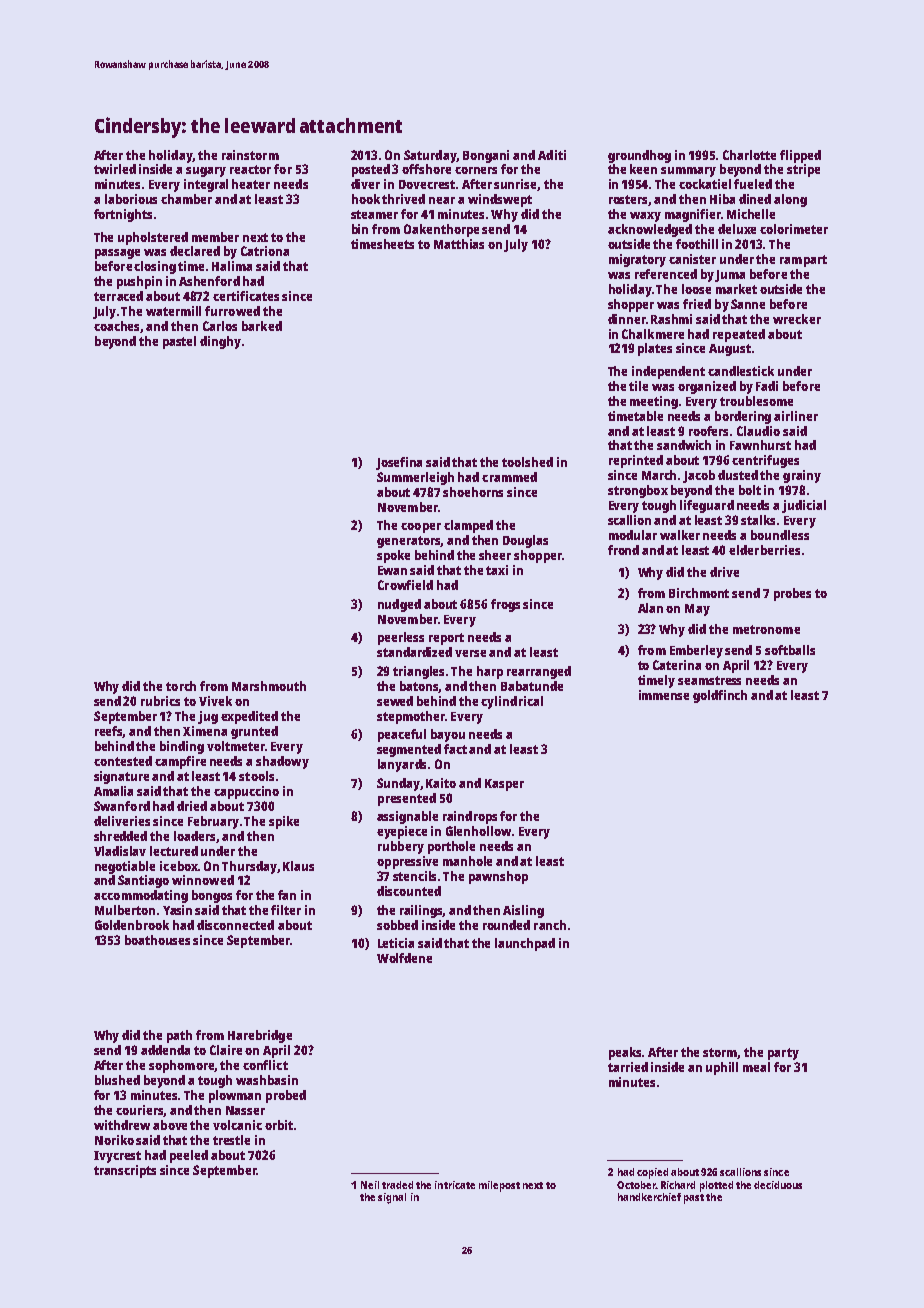 The width and height of the image is (924, 1308). What do you see at coordinates (724, 572) in the image?
I see `drive` at bounding box center [724, 572].
